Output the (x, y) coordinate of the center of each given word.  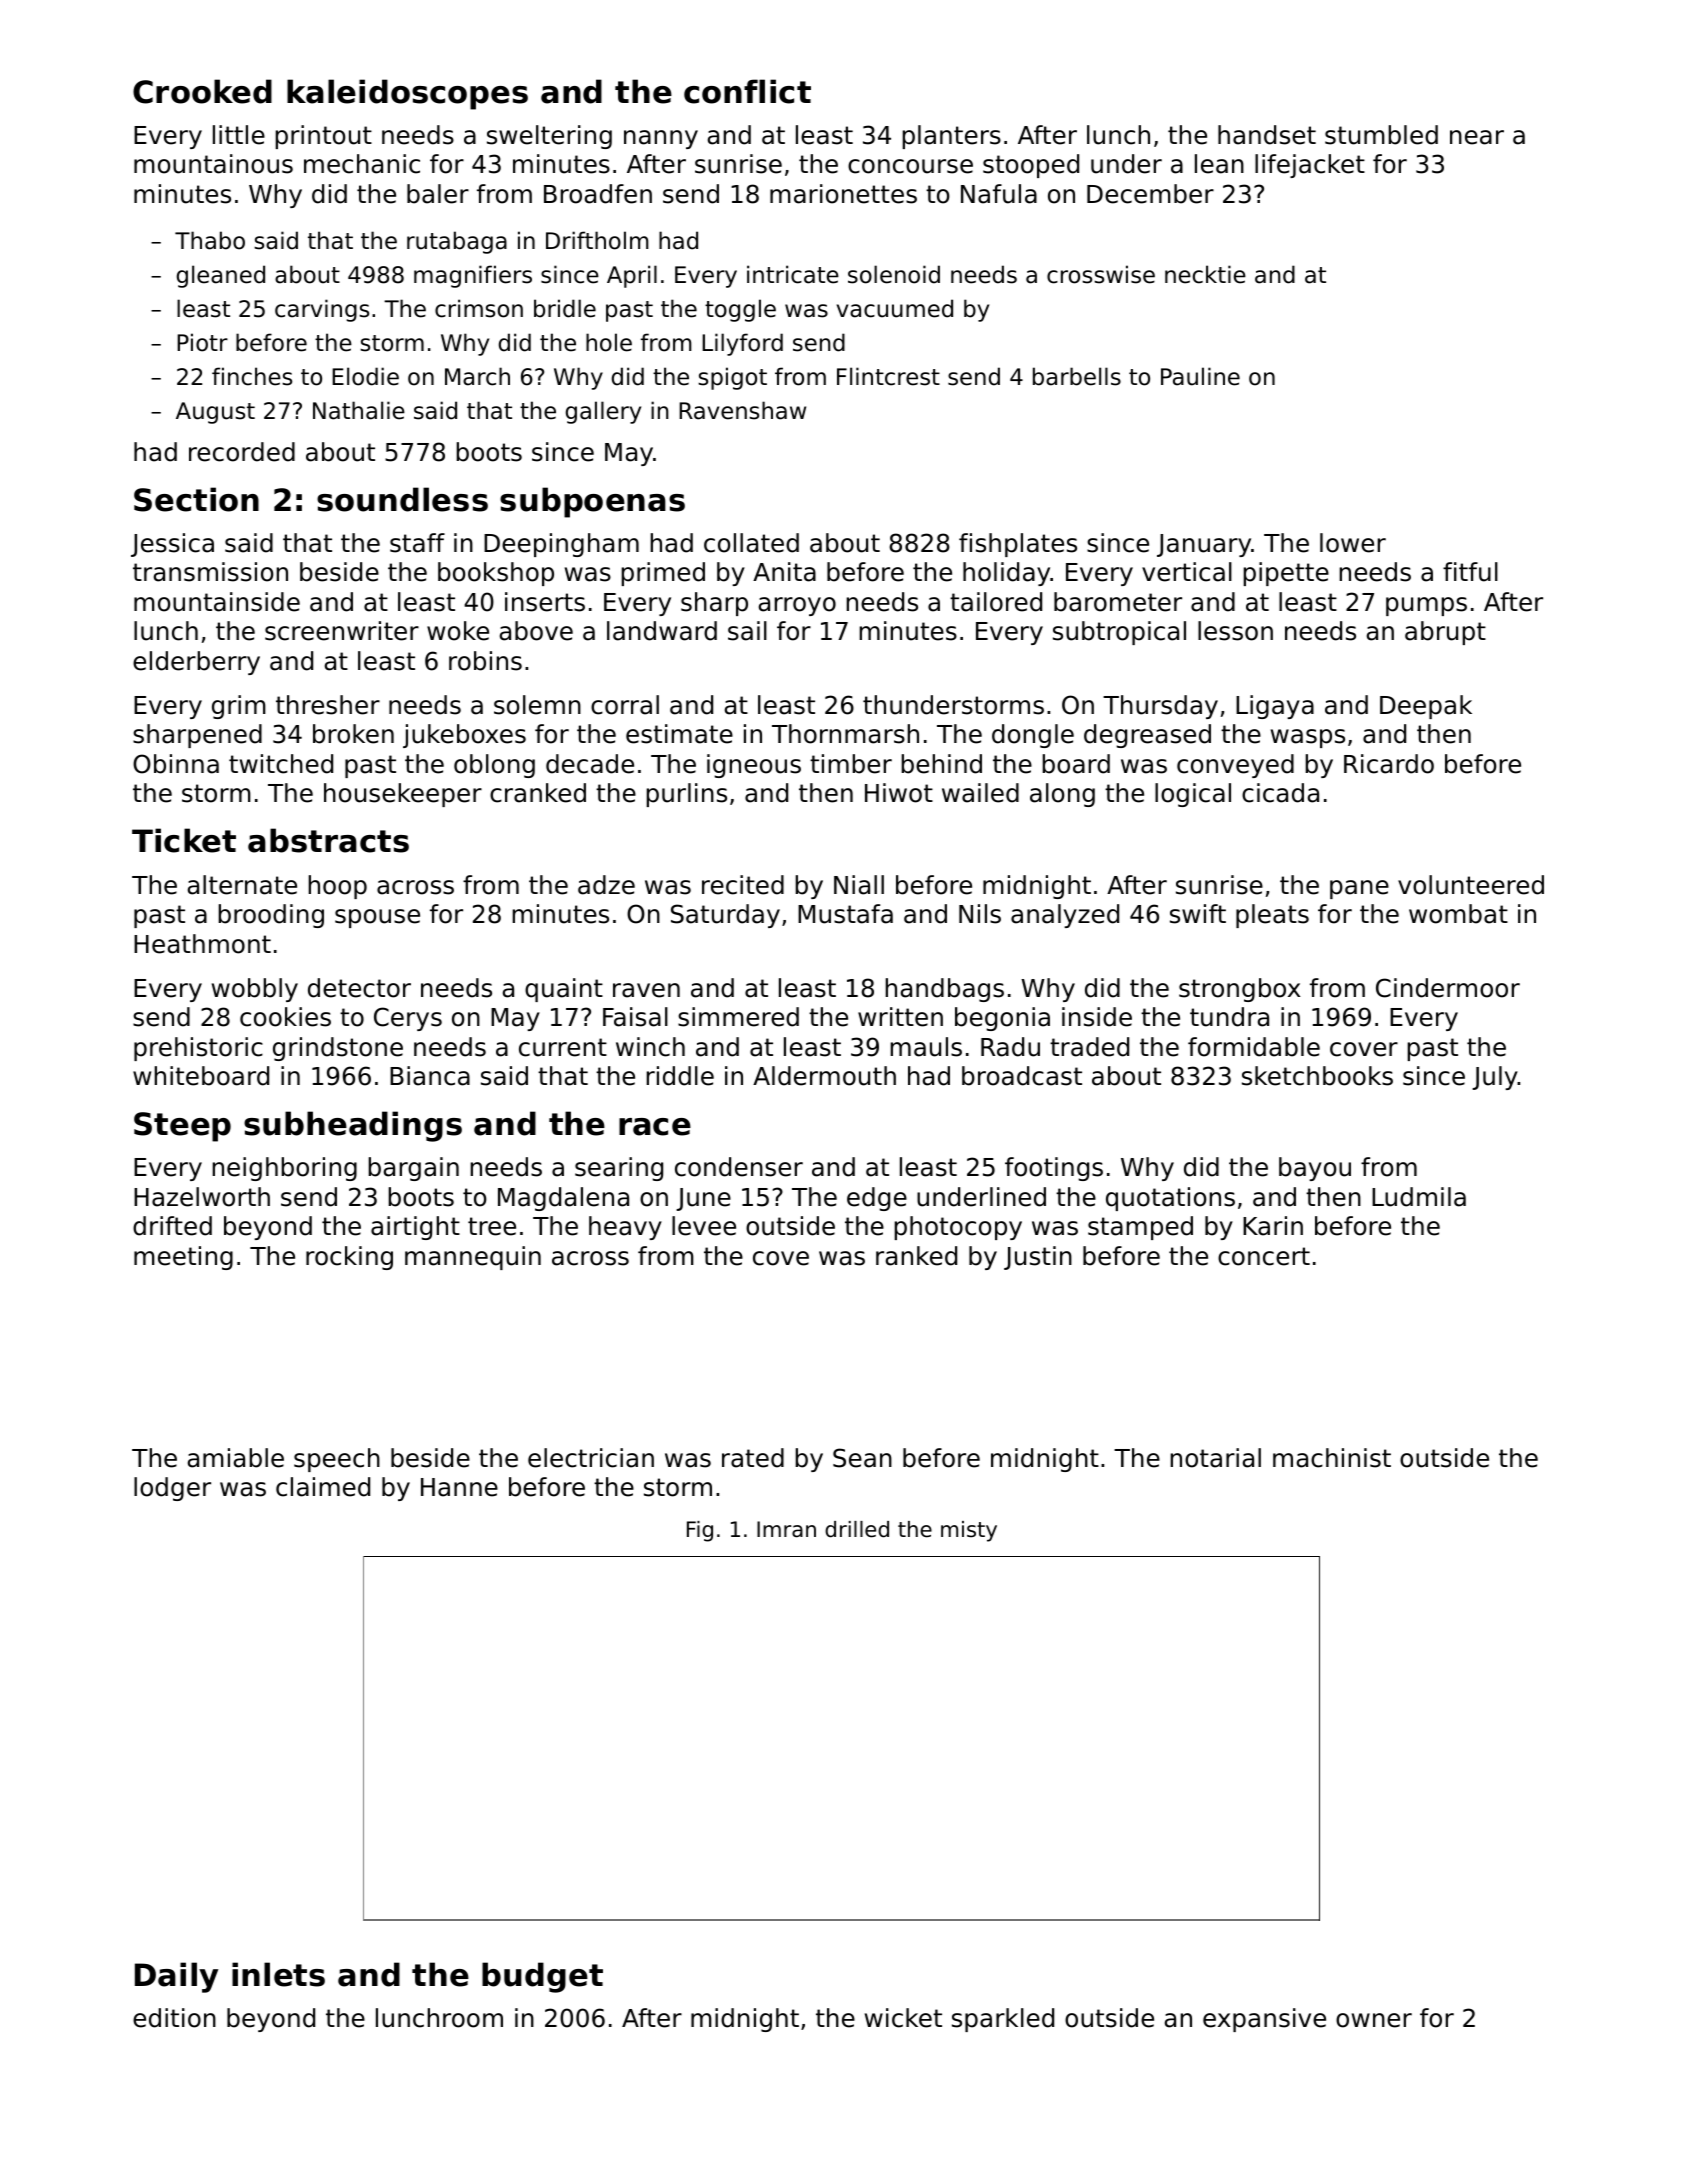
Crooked (202, 91)
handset (1267, 135)
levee (704, 1226)
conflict (747, 91)
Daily (176, 1977)
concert (1264, 1256)
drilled (857, 1529)
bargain (413, 1169)
